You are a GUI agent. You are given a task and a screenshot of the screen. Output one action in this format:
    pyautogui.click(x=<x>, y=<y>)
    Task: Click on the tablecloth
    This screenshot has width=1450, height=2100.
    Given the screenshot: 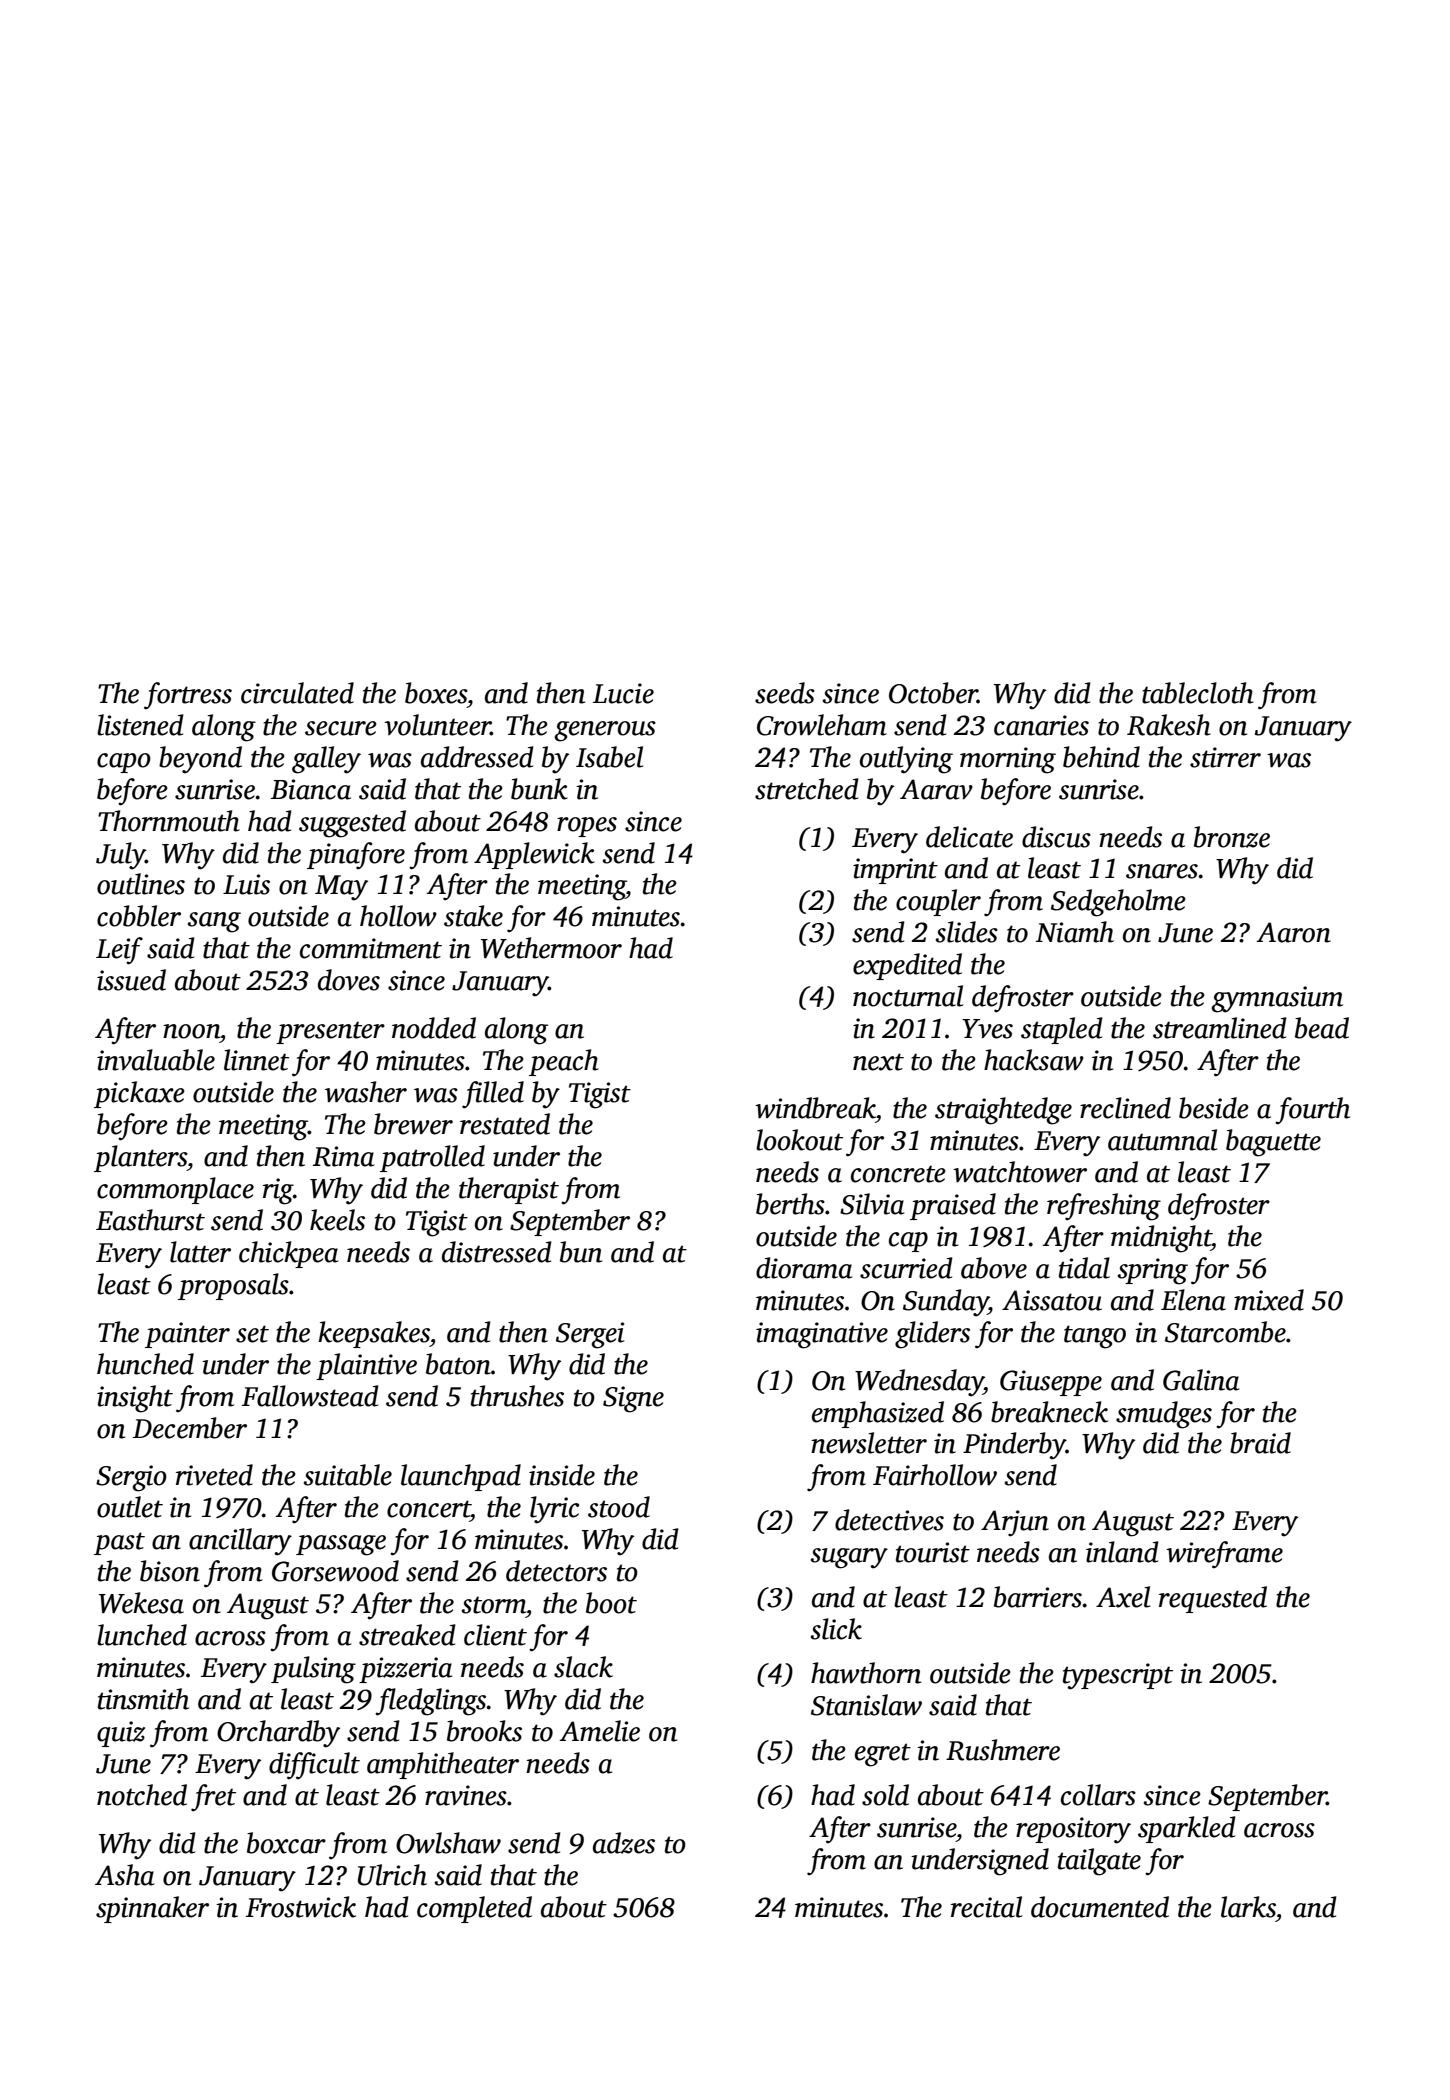 What is the action you would take?
    pyautogui.click(x=1198, y=693)
